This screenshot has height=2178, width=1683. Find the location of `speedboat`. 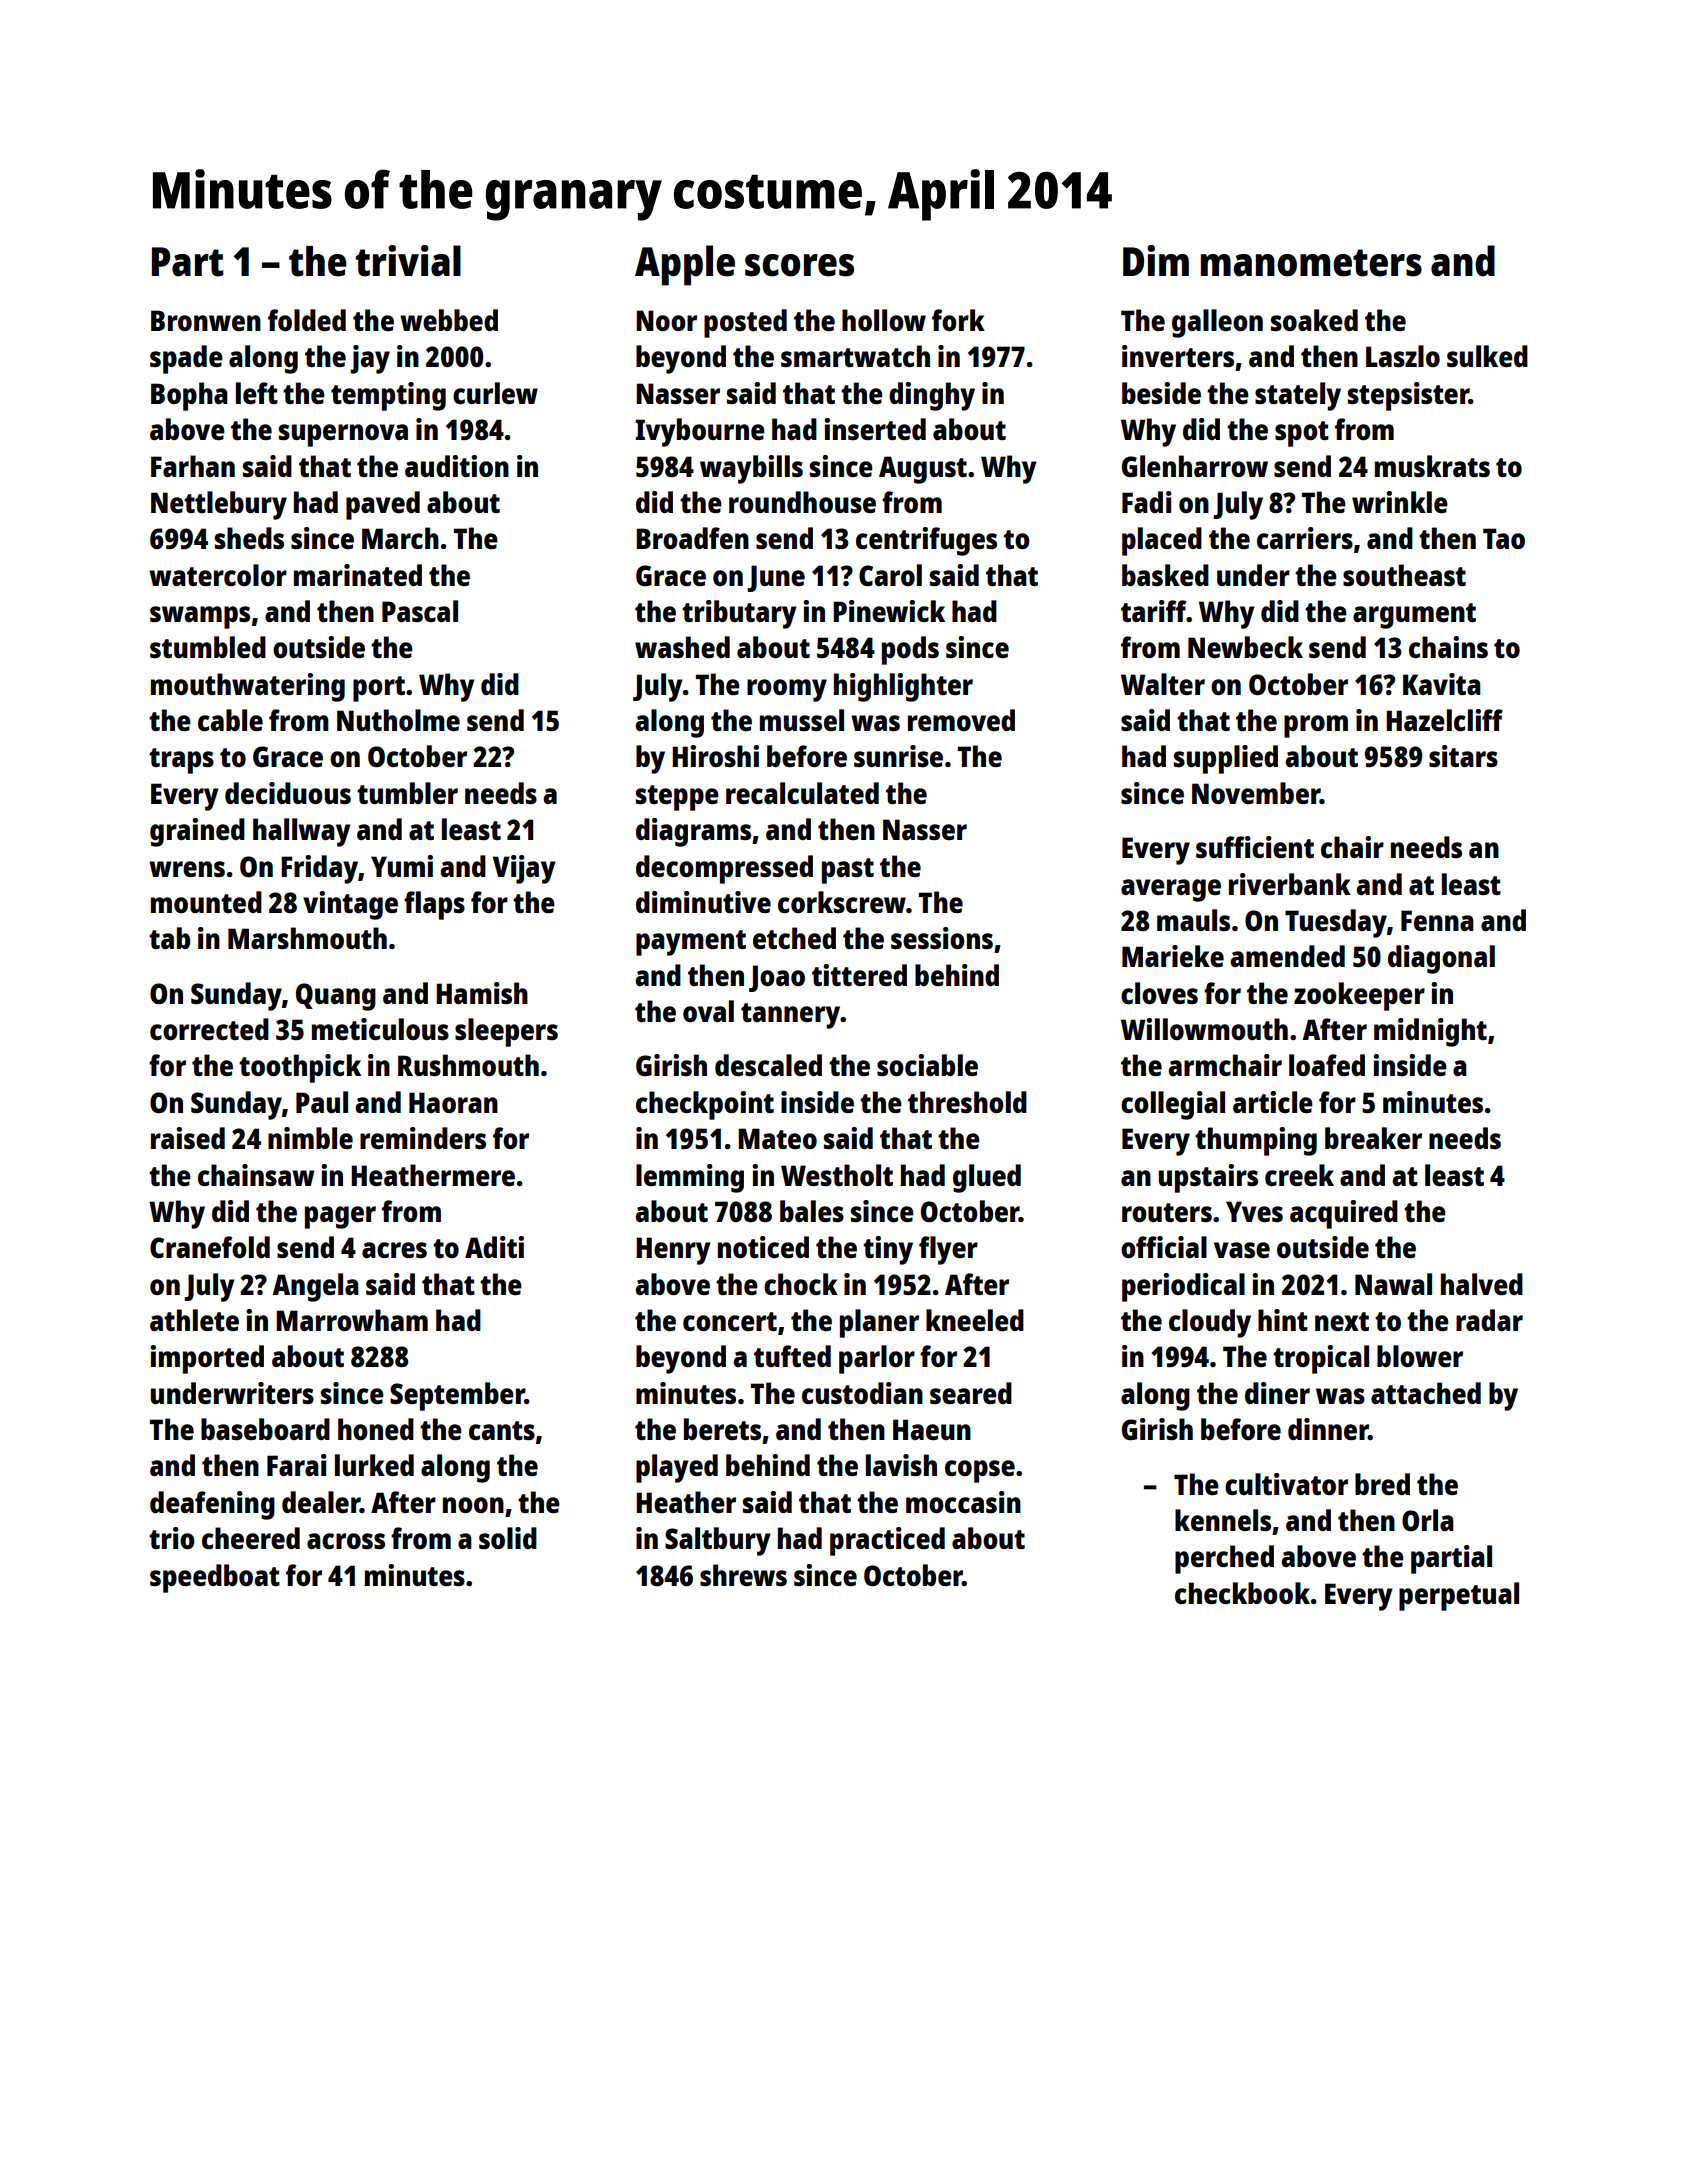

speedboat is located at coordinates (215, 1578).
